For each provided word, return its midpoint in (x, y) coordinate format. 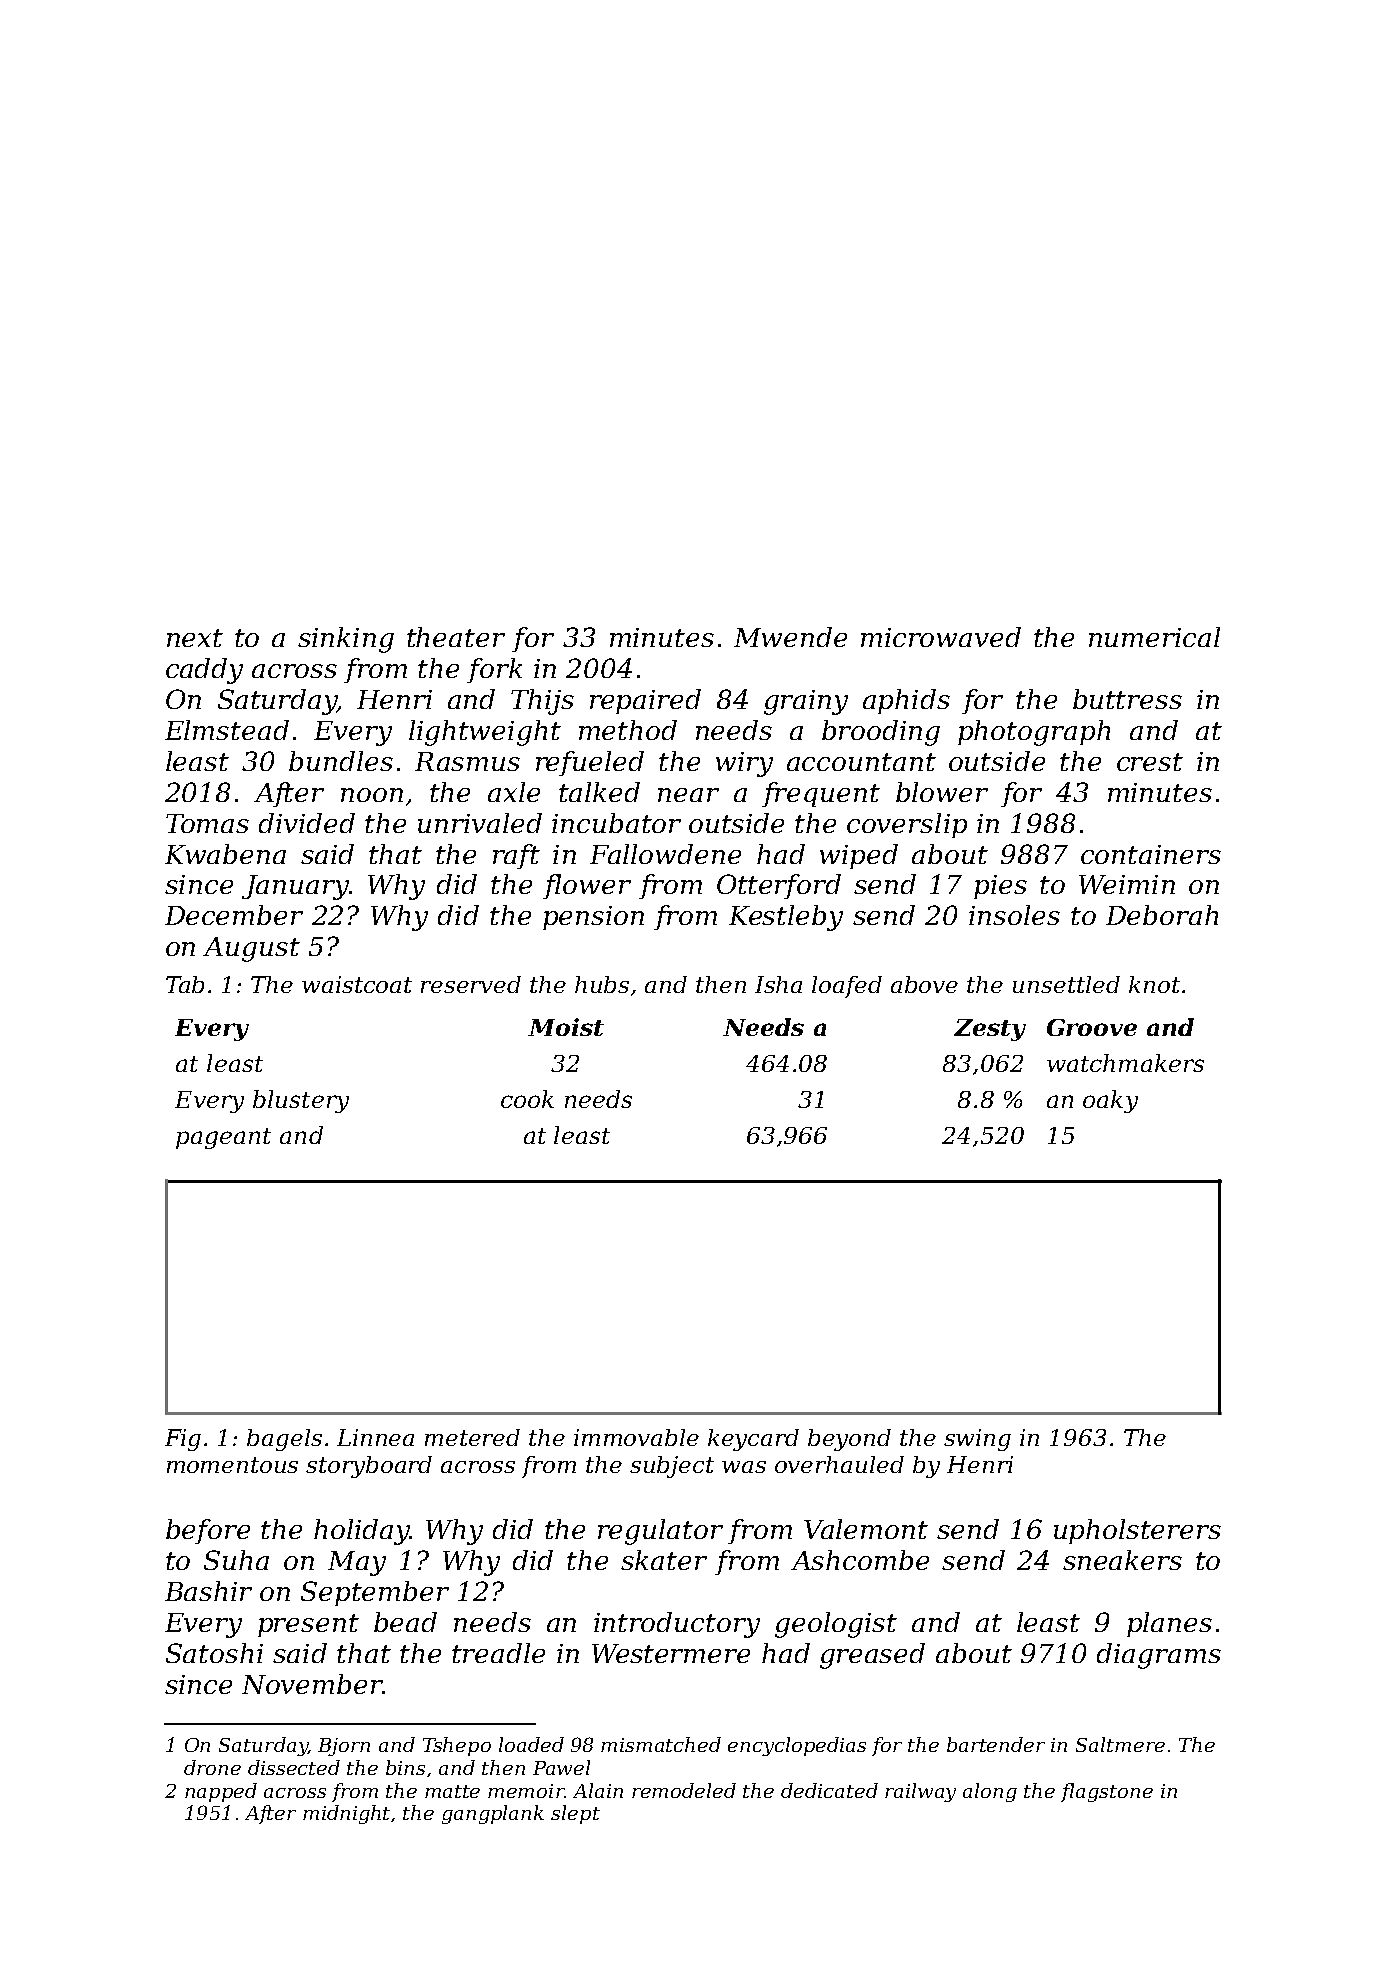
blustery (301, 1101)
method (628, 730)
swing (977, 1440)
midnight (346, 1814)
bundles (341, 761)
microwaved (941, 637)
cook (527, 1099)
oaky (1110, 1101)
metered (472, 1437)
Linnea (375, 1437)
